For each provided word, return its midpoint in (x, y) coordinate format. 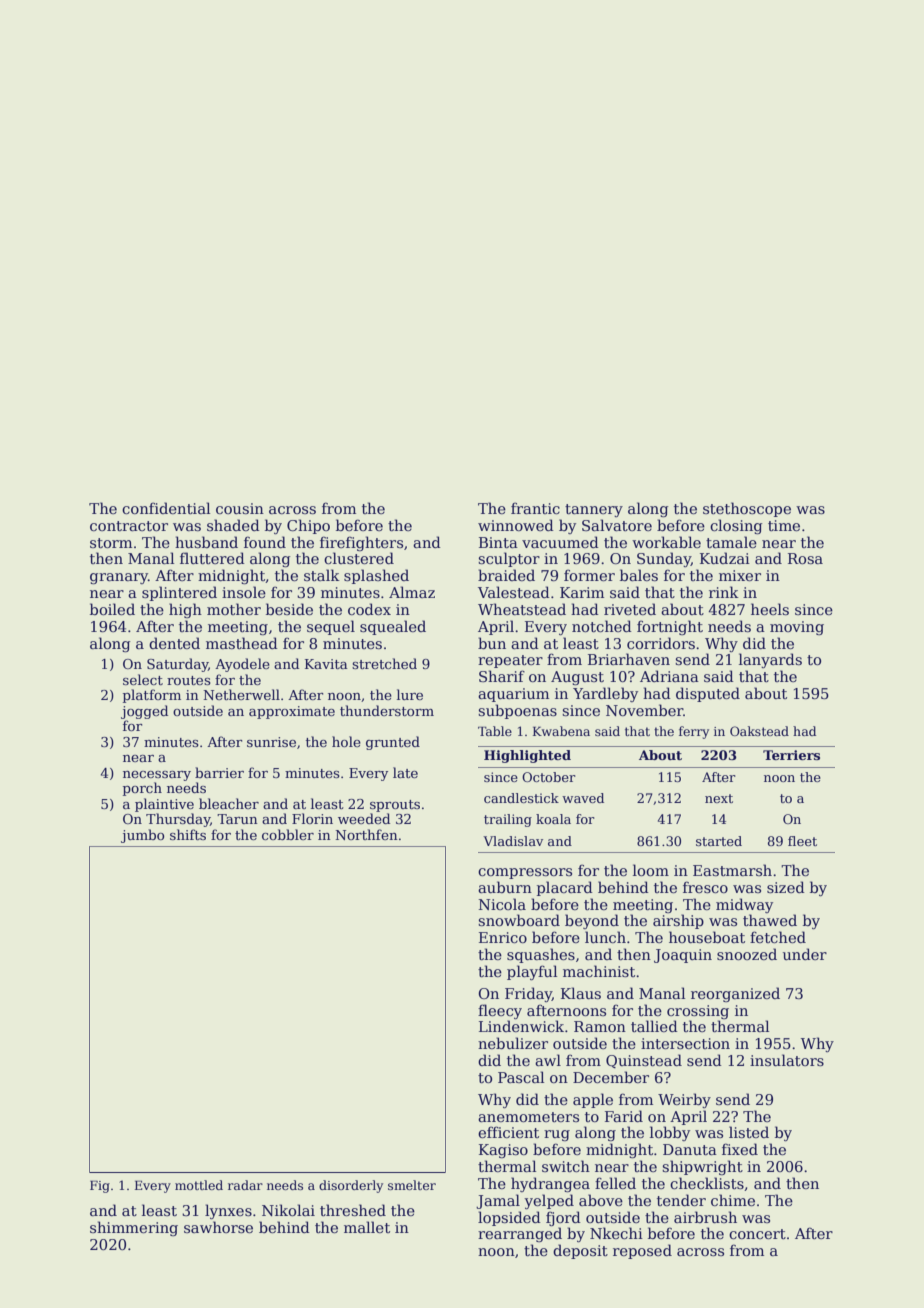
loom (651, 870)
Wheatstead (522, 609)
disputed (708, 694)
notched (602, 626)
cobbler (288, 834)
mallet (367, 1227)
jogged (144, 712)
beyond (592, 921)
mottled (199, 1185)
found (265, 542)
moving (797, 628)
